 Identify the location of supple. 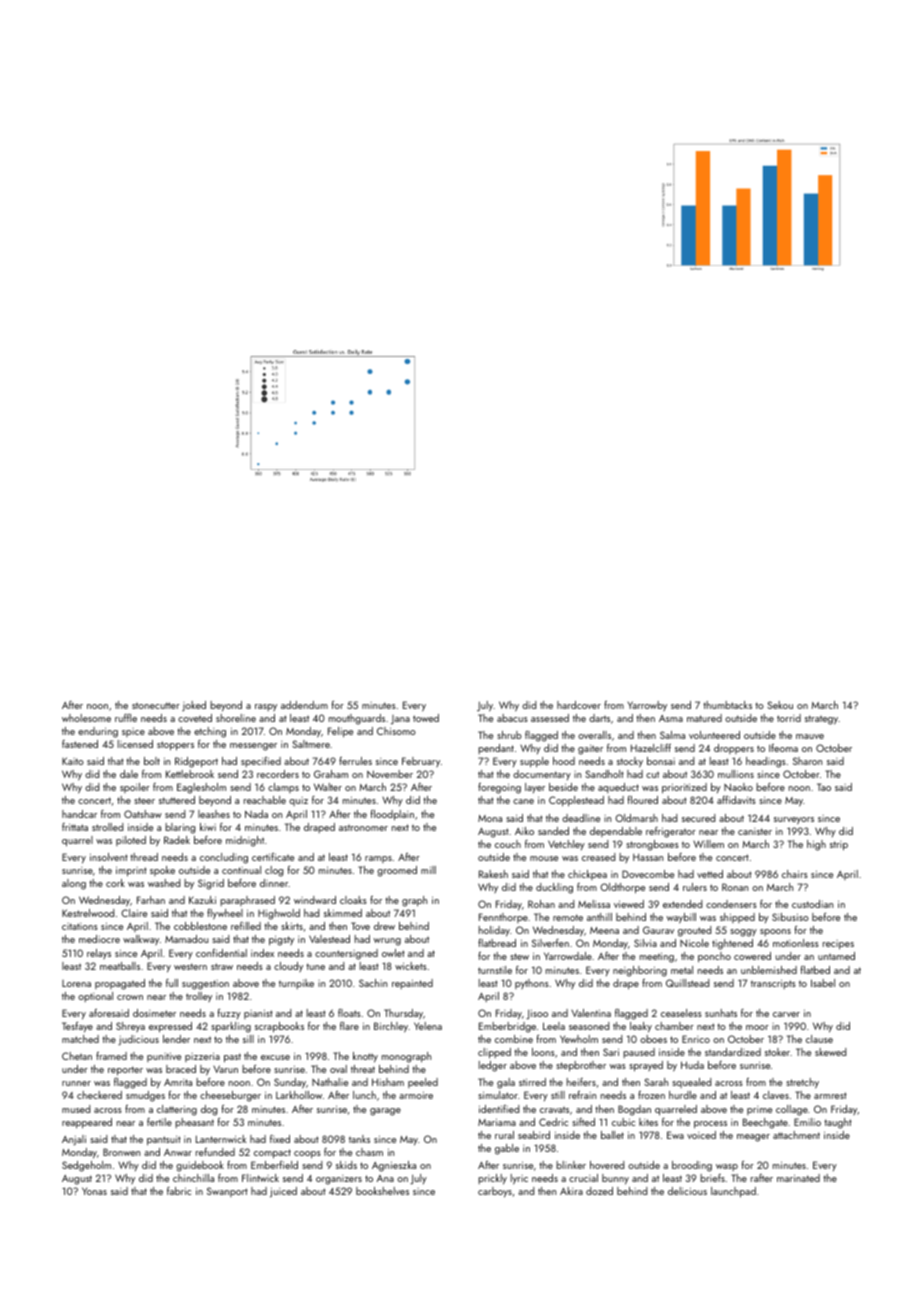
(534, 762).
